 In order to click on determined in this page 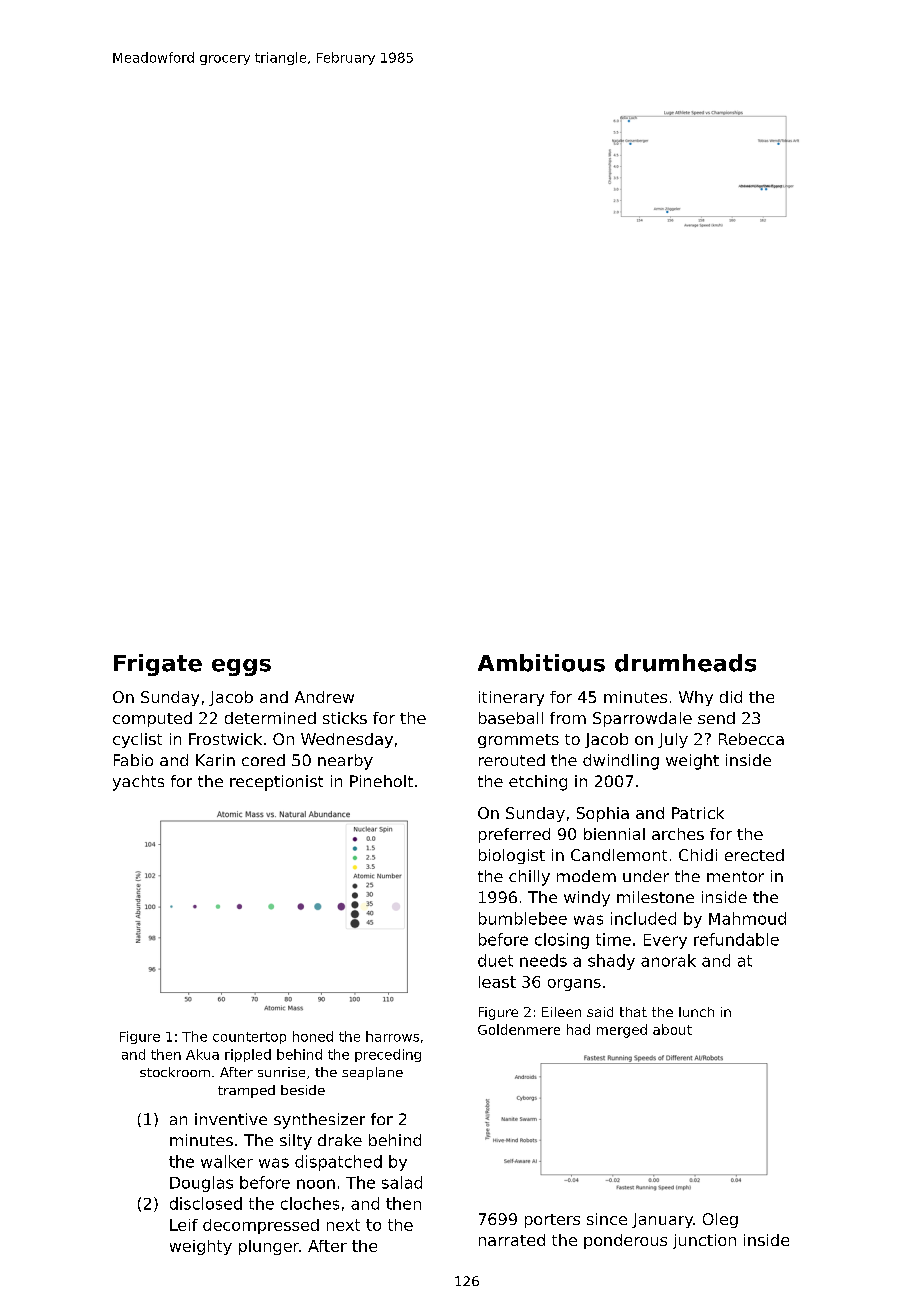, I will do `click(270, 718)`.
